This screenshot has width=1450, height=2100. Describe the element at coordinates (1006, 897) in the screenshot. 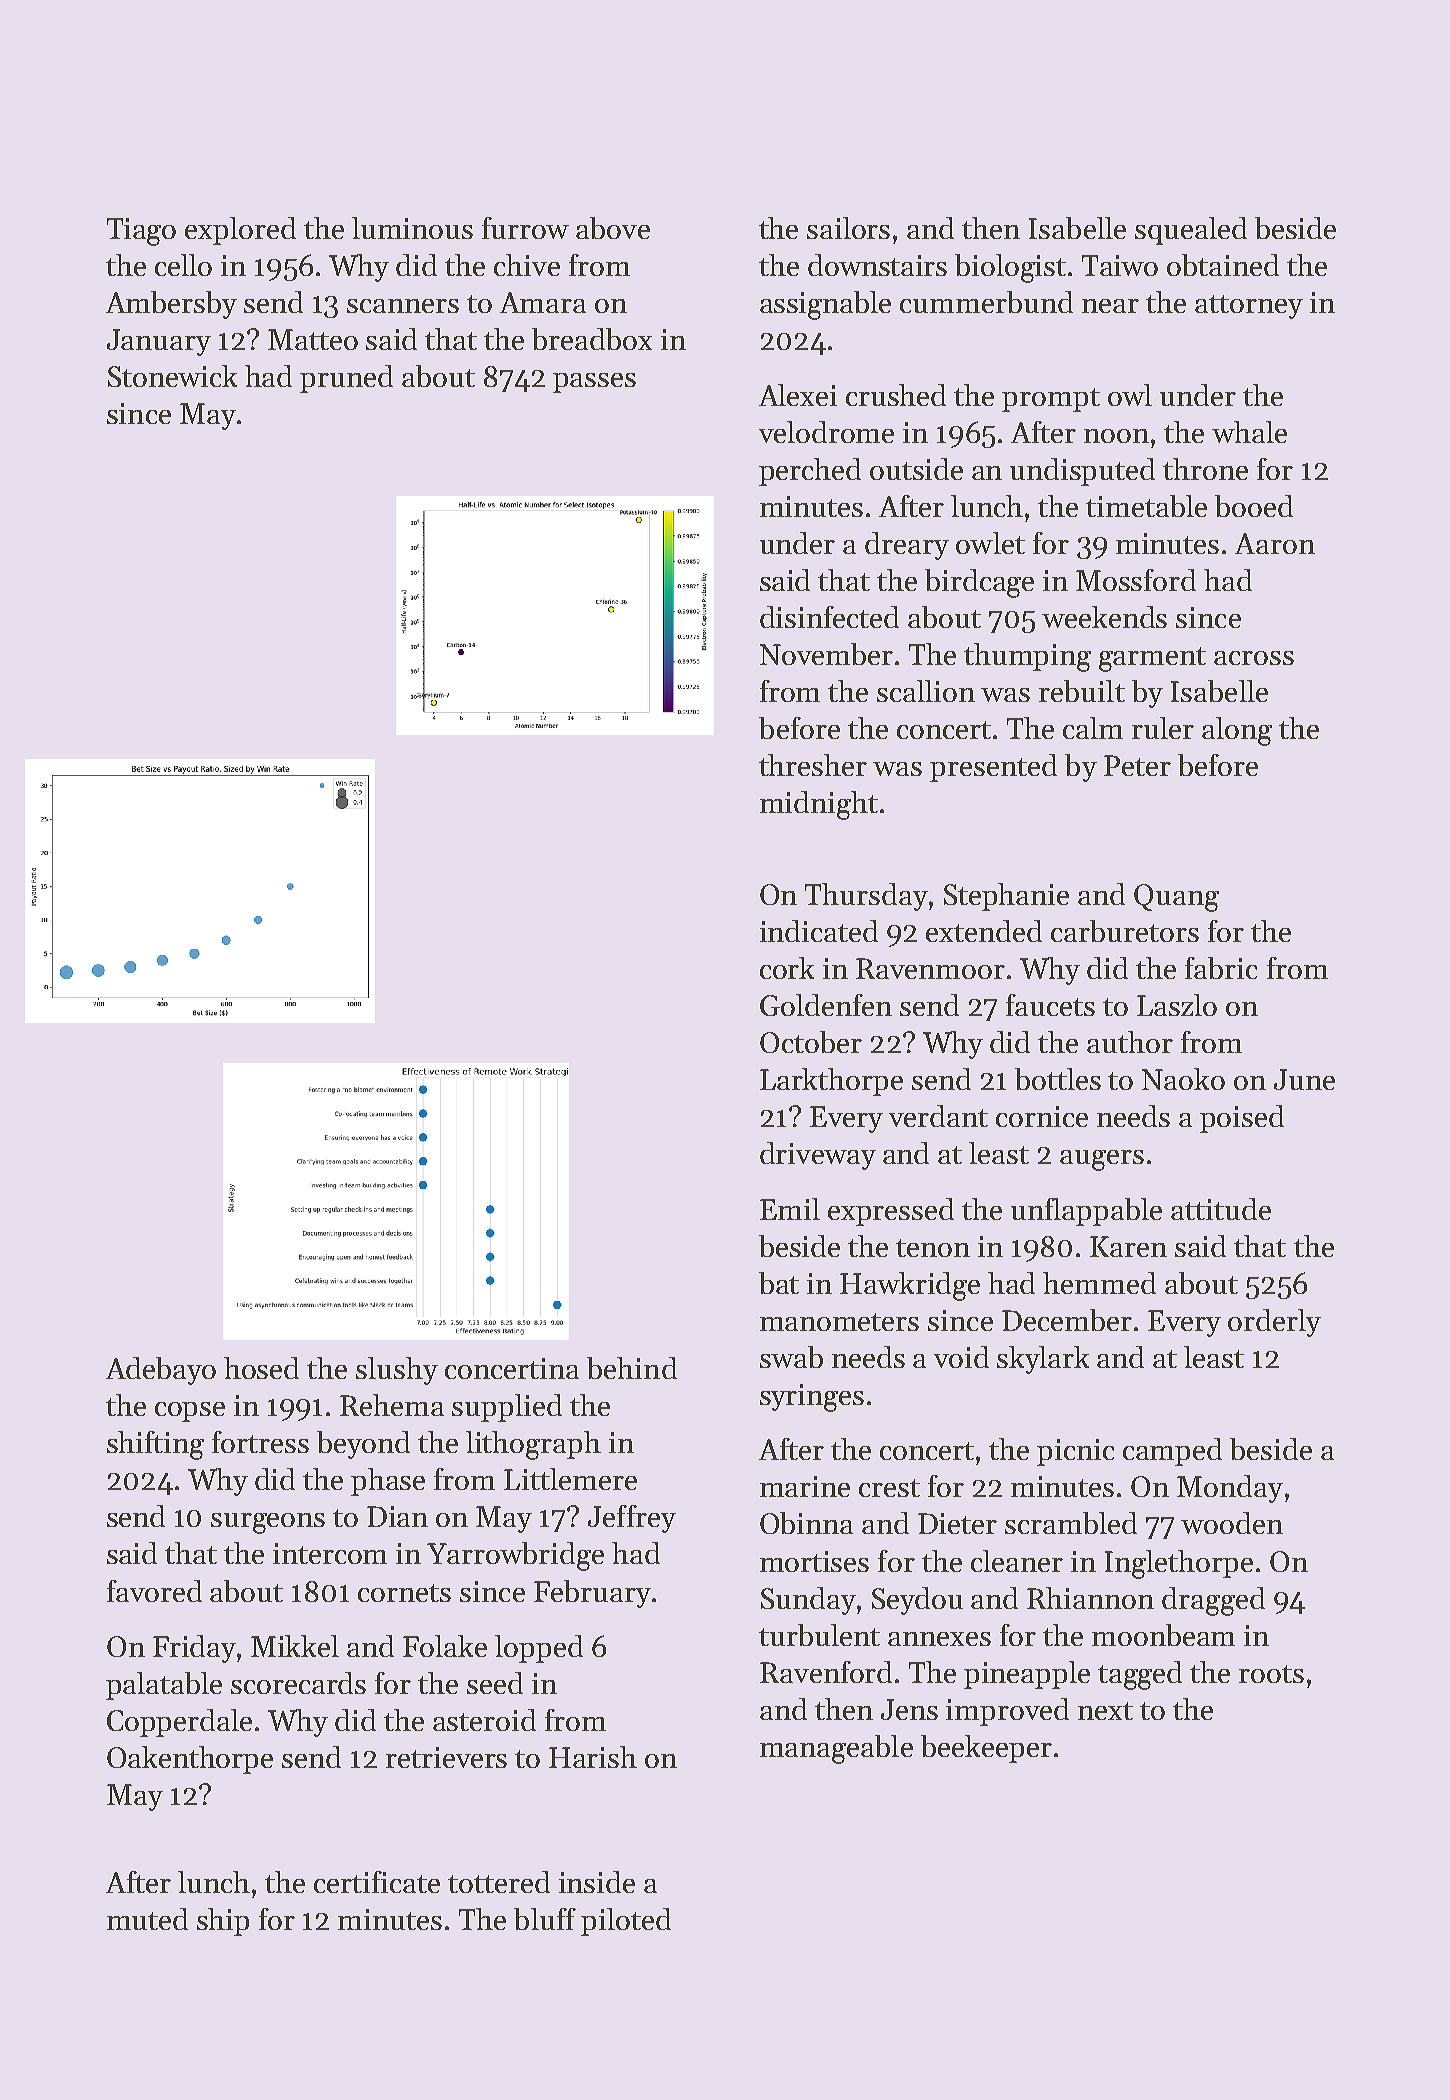

I see `Stephanie` at that location.
